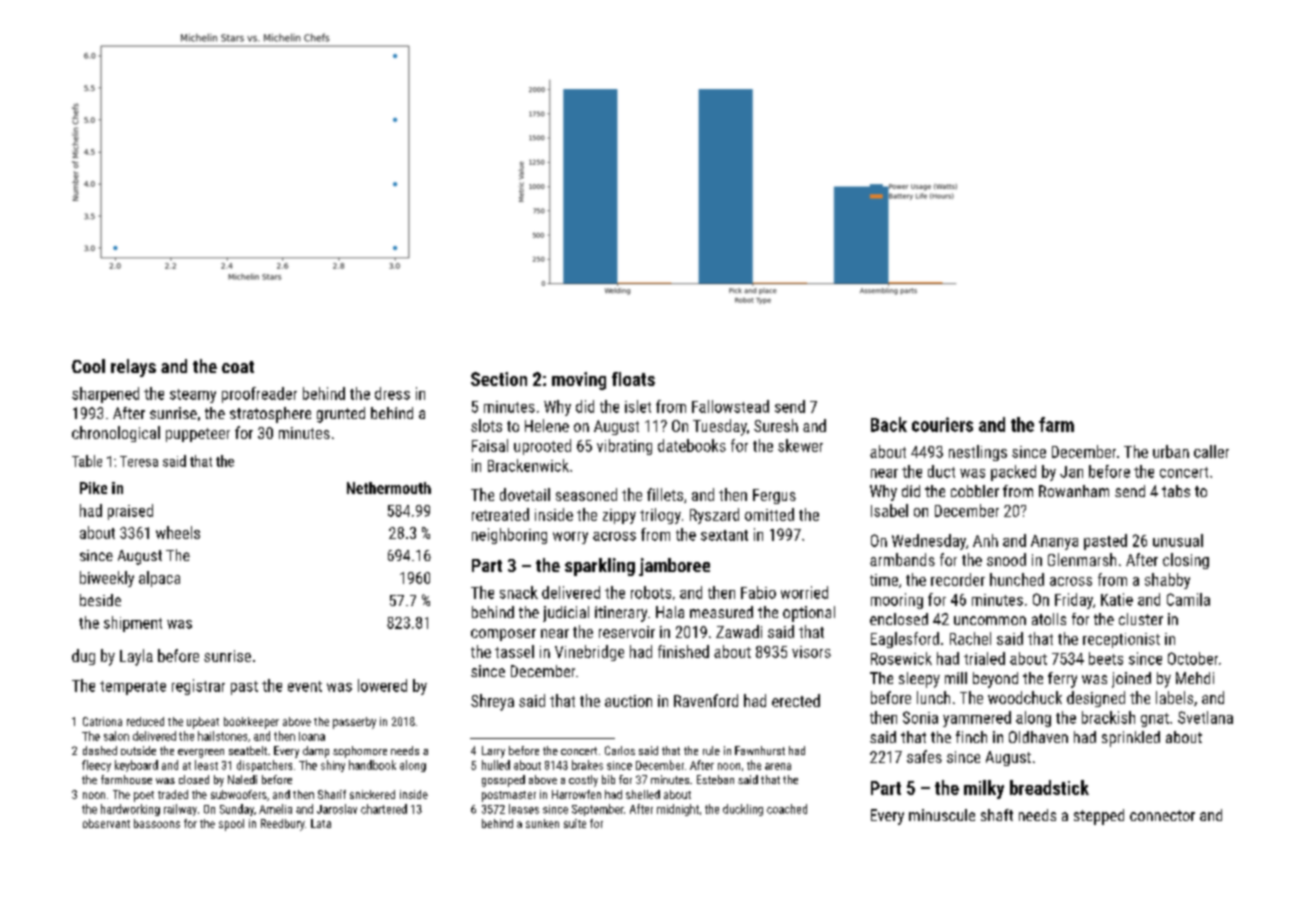  What do you see at coordinates (1017, 579) in the screenshot?
I see `hunched` at bounding box center [1017, 579].
